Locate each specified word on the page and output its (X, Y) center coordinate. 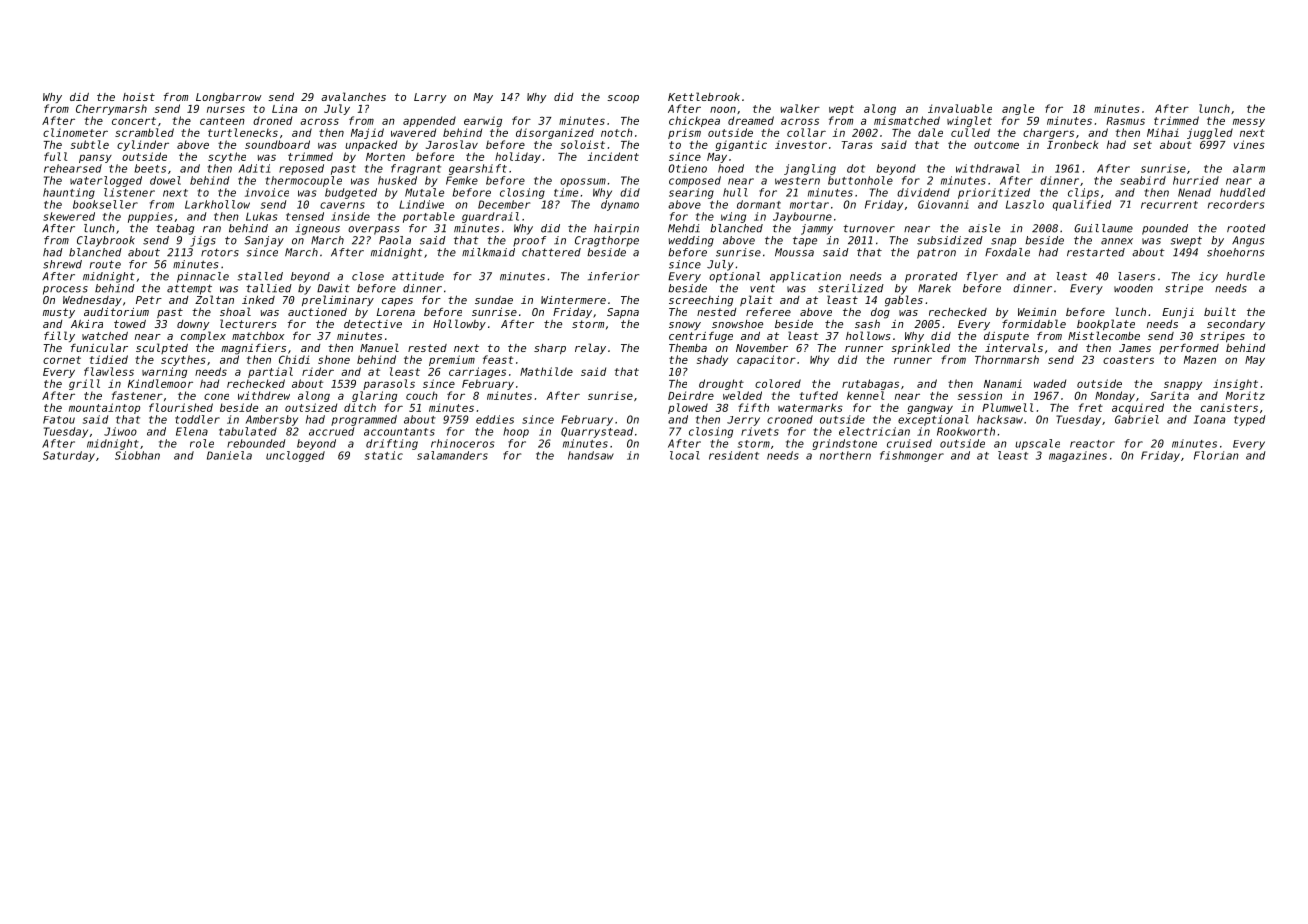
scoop (623, 99)
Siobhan (137, 455)
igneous (317, 229)
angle (1018, 109)
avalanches (353, 96)
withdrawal (988, 168)
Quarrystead (597, 432)
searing (691, 193)
